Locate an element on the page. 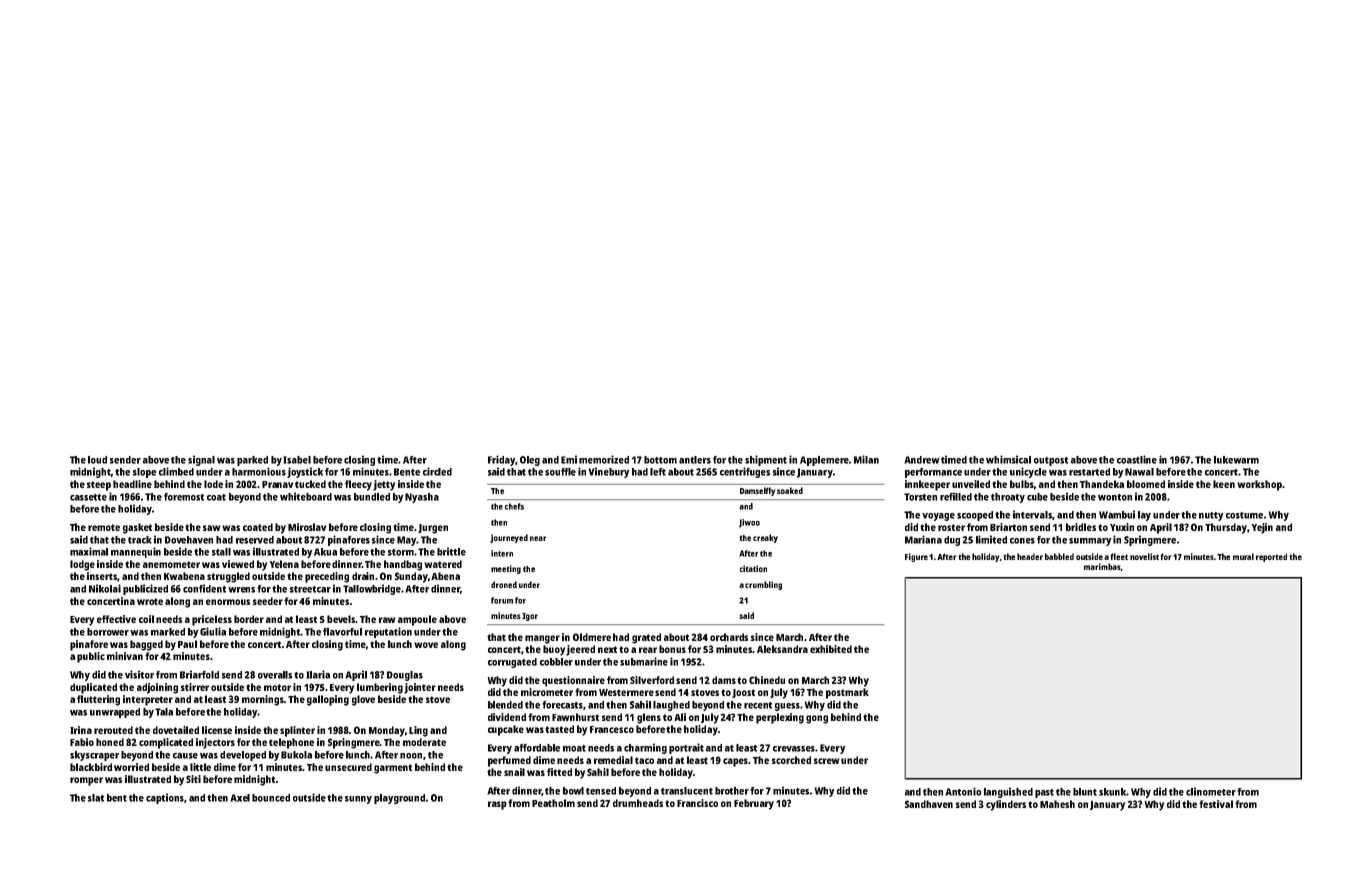 This image has width=1372, height=887. bowl is located at coordinates (573, 791).
